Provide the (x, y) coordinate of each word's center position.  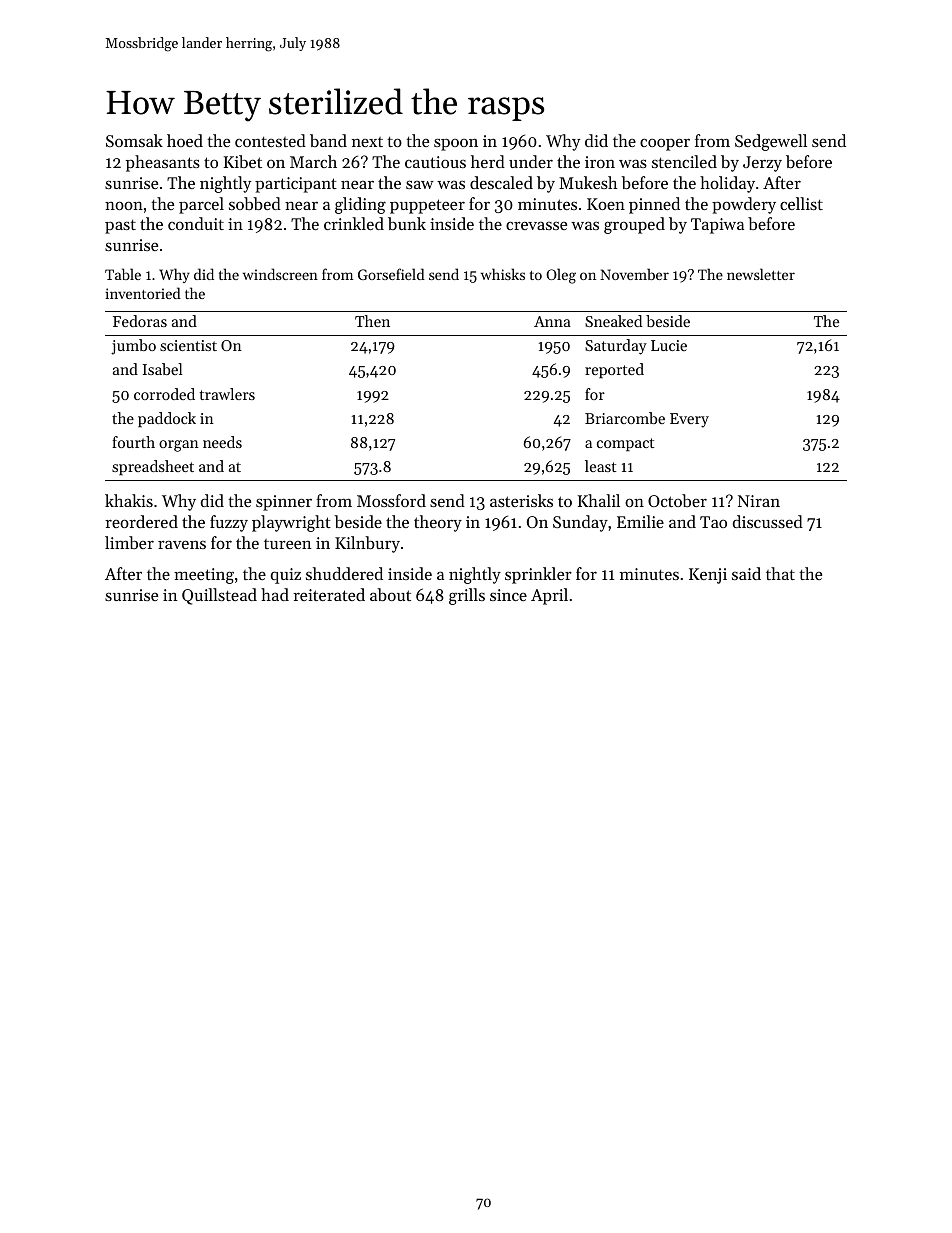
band (328, 140)
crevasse (536, 225)
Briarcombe (625, 418)
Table (123, 274)
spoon (456, 144)
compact (625, 444)
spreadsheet (153, 467)
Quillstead (219, 596)
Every (689, 420)
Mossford (391, 500)
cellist (801, 203)
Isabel (163, 369)
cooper (665, 144)
